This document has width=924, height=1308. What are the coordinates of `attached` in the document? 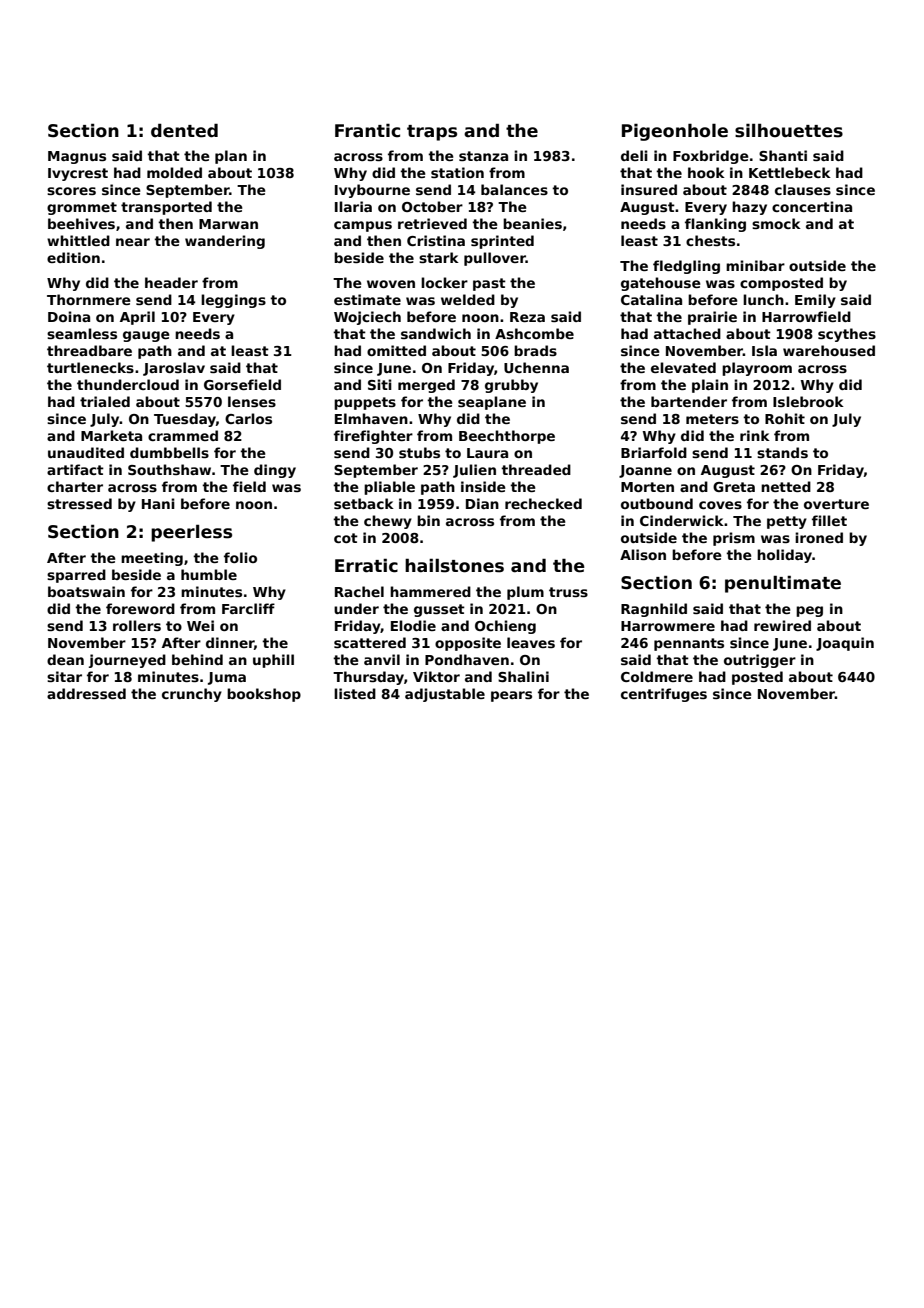 It's located at (687, 333).
